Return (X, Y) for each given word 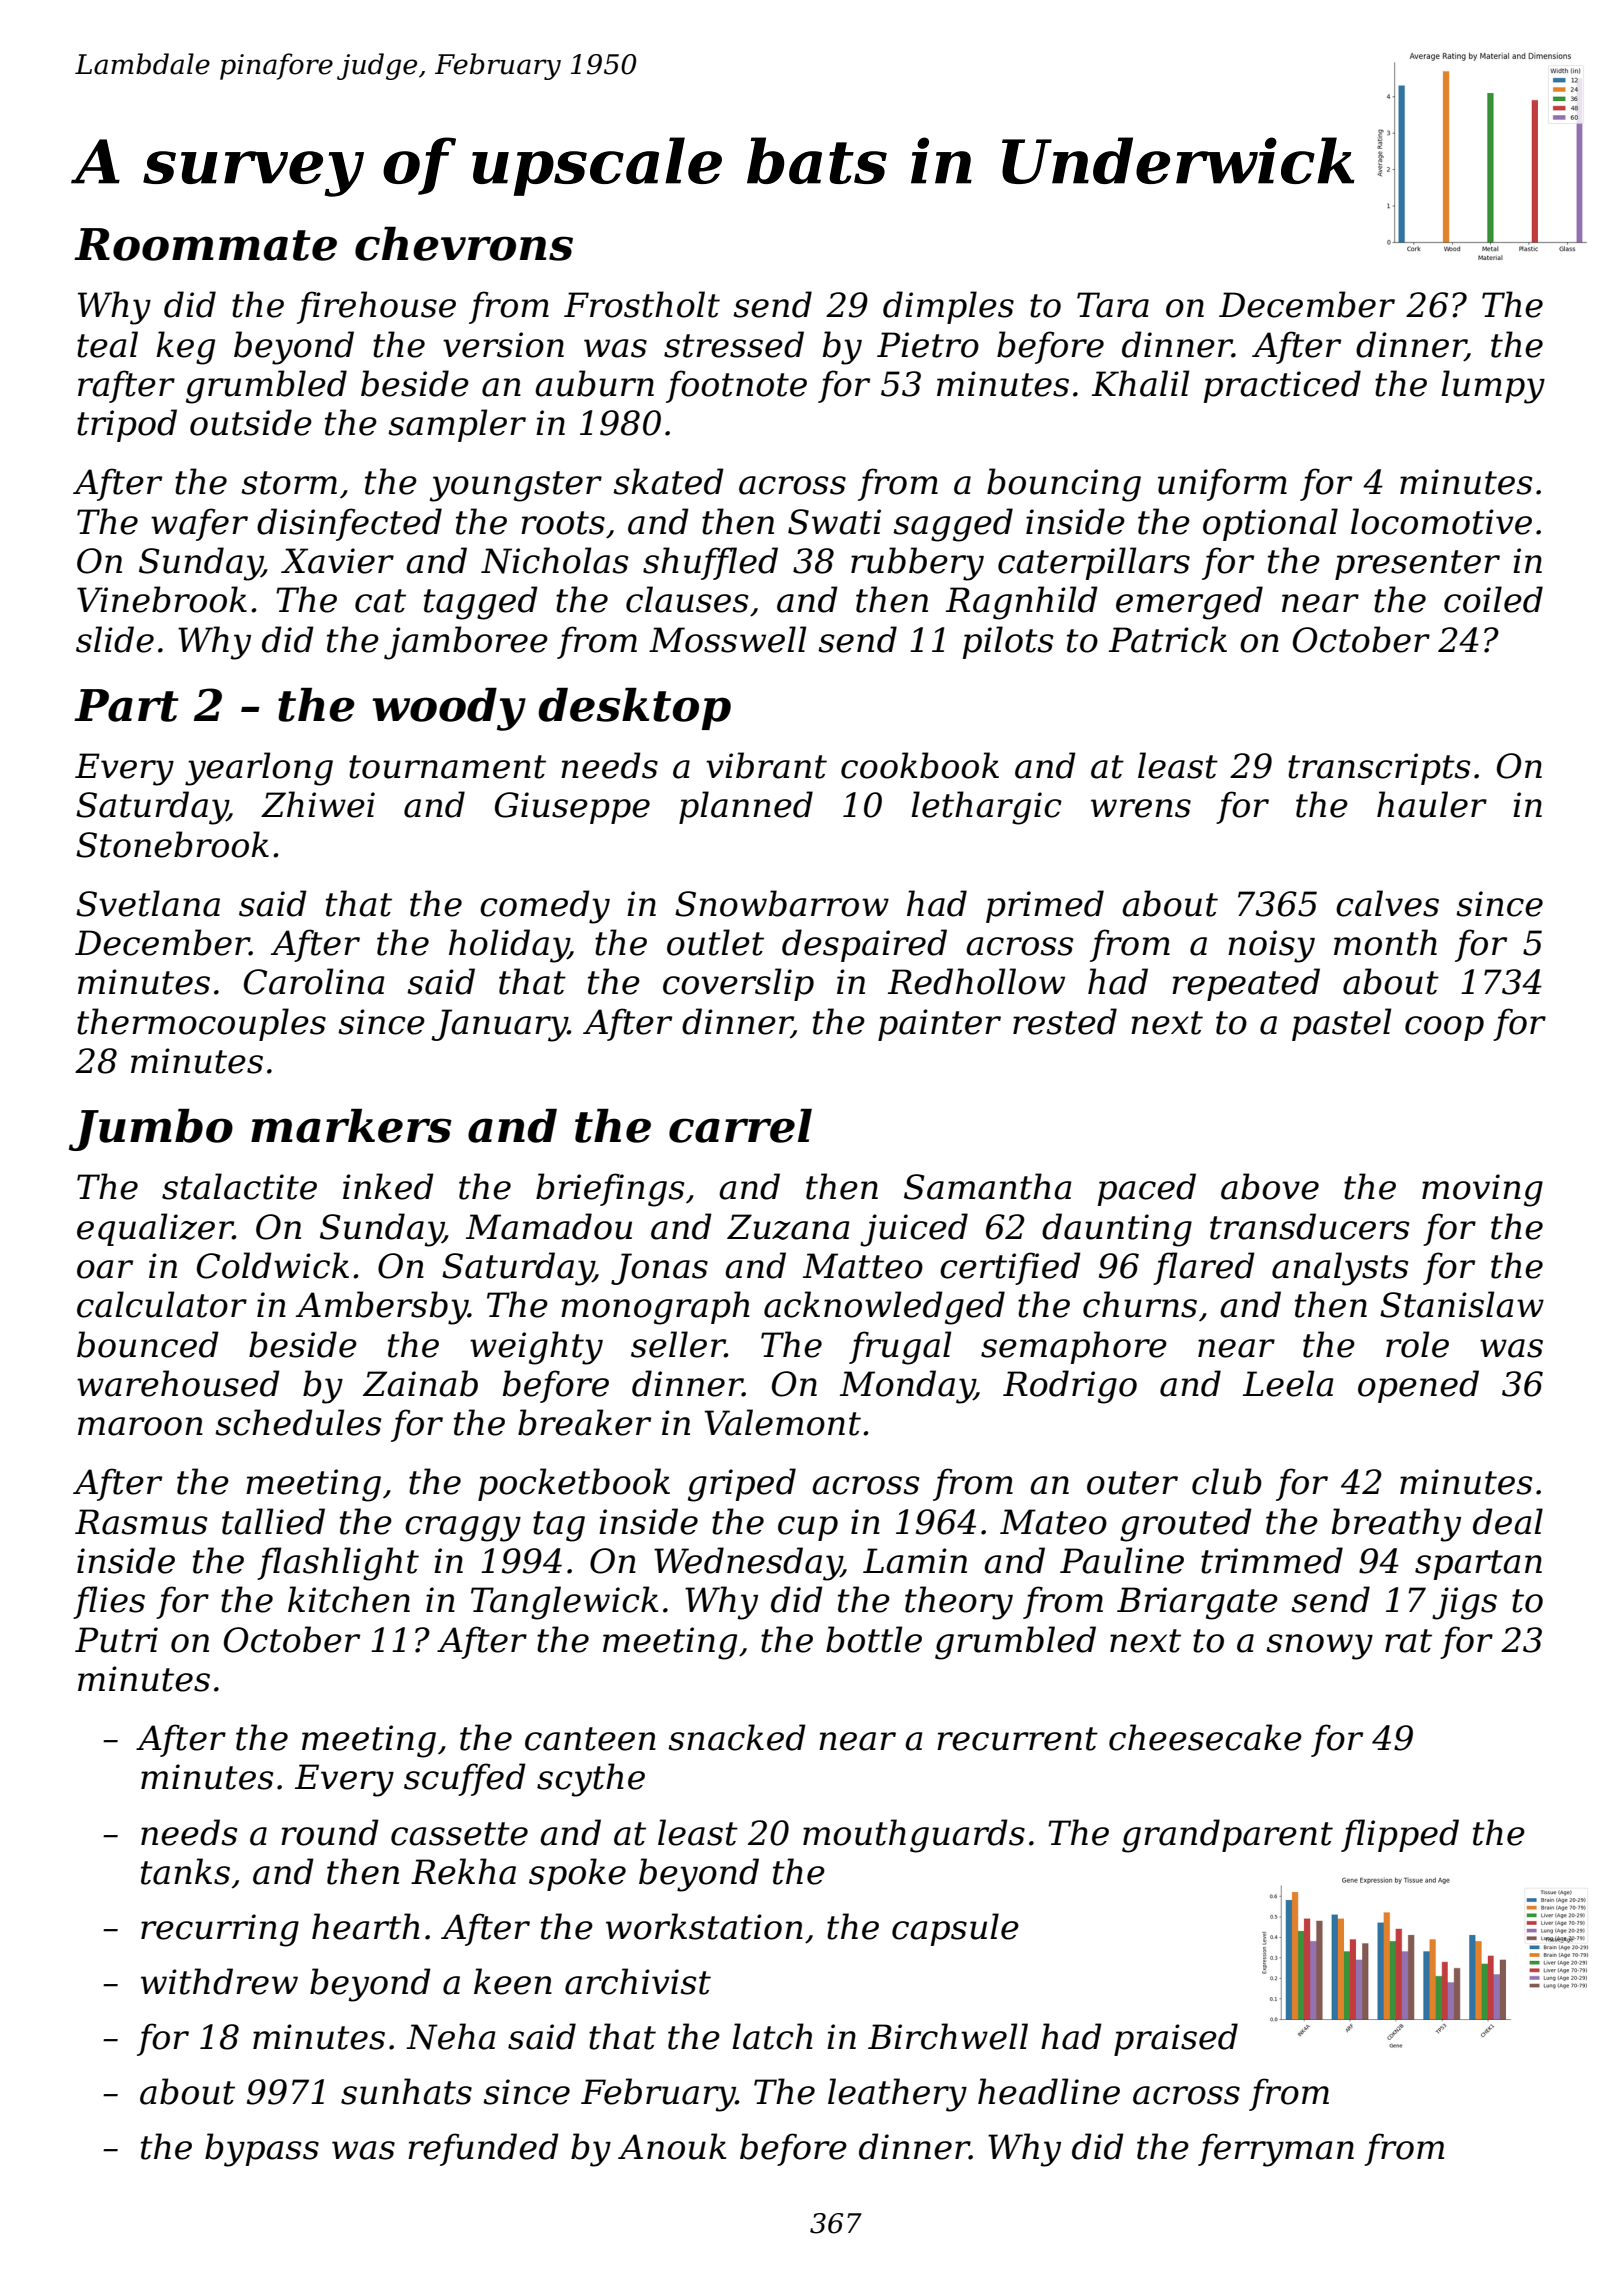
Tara (1113, 305)
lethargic (986, 808)
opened (1418, 1386)
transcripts (1379, 769)
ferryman (1276, 2150)
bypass (262, 2150)
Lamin (915, 1561)
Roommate (205, 244)
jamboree (466, 643)
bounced (148, 1344)
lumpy (1493, 387)
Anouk (672, 2146)
